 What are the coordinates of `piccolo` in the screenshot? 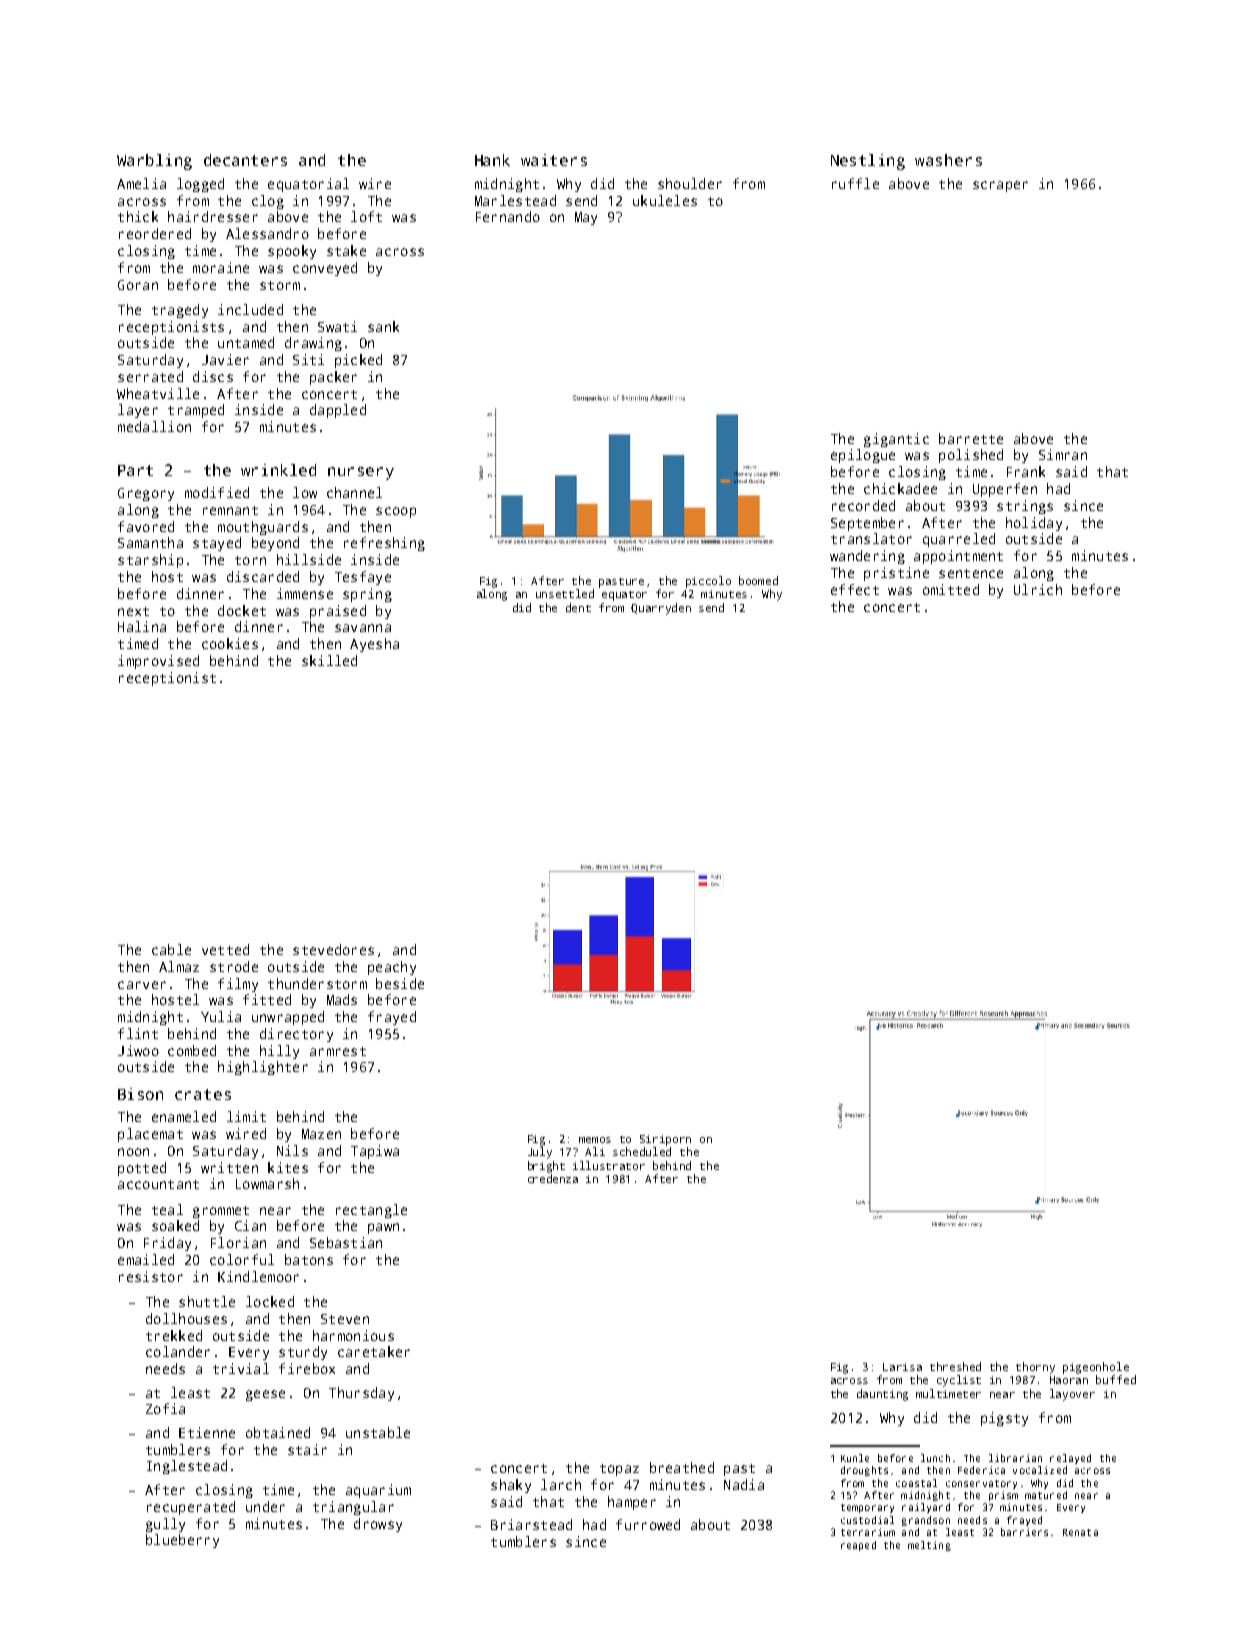 It's located at (708, 582).
